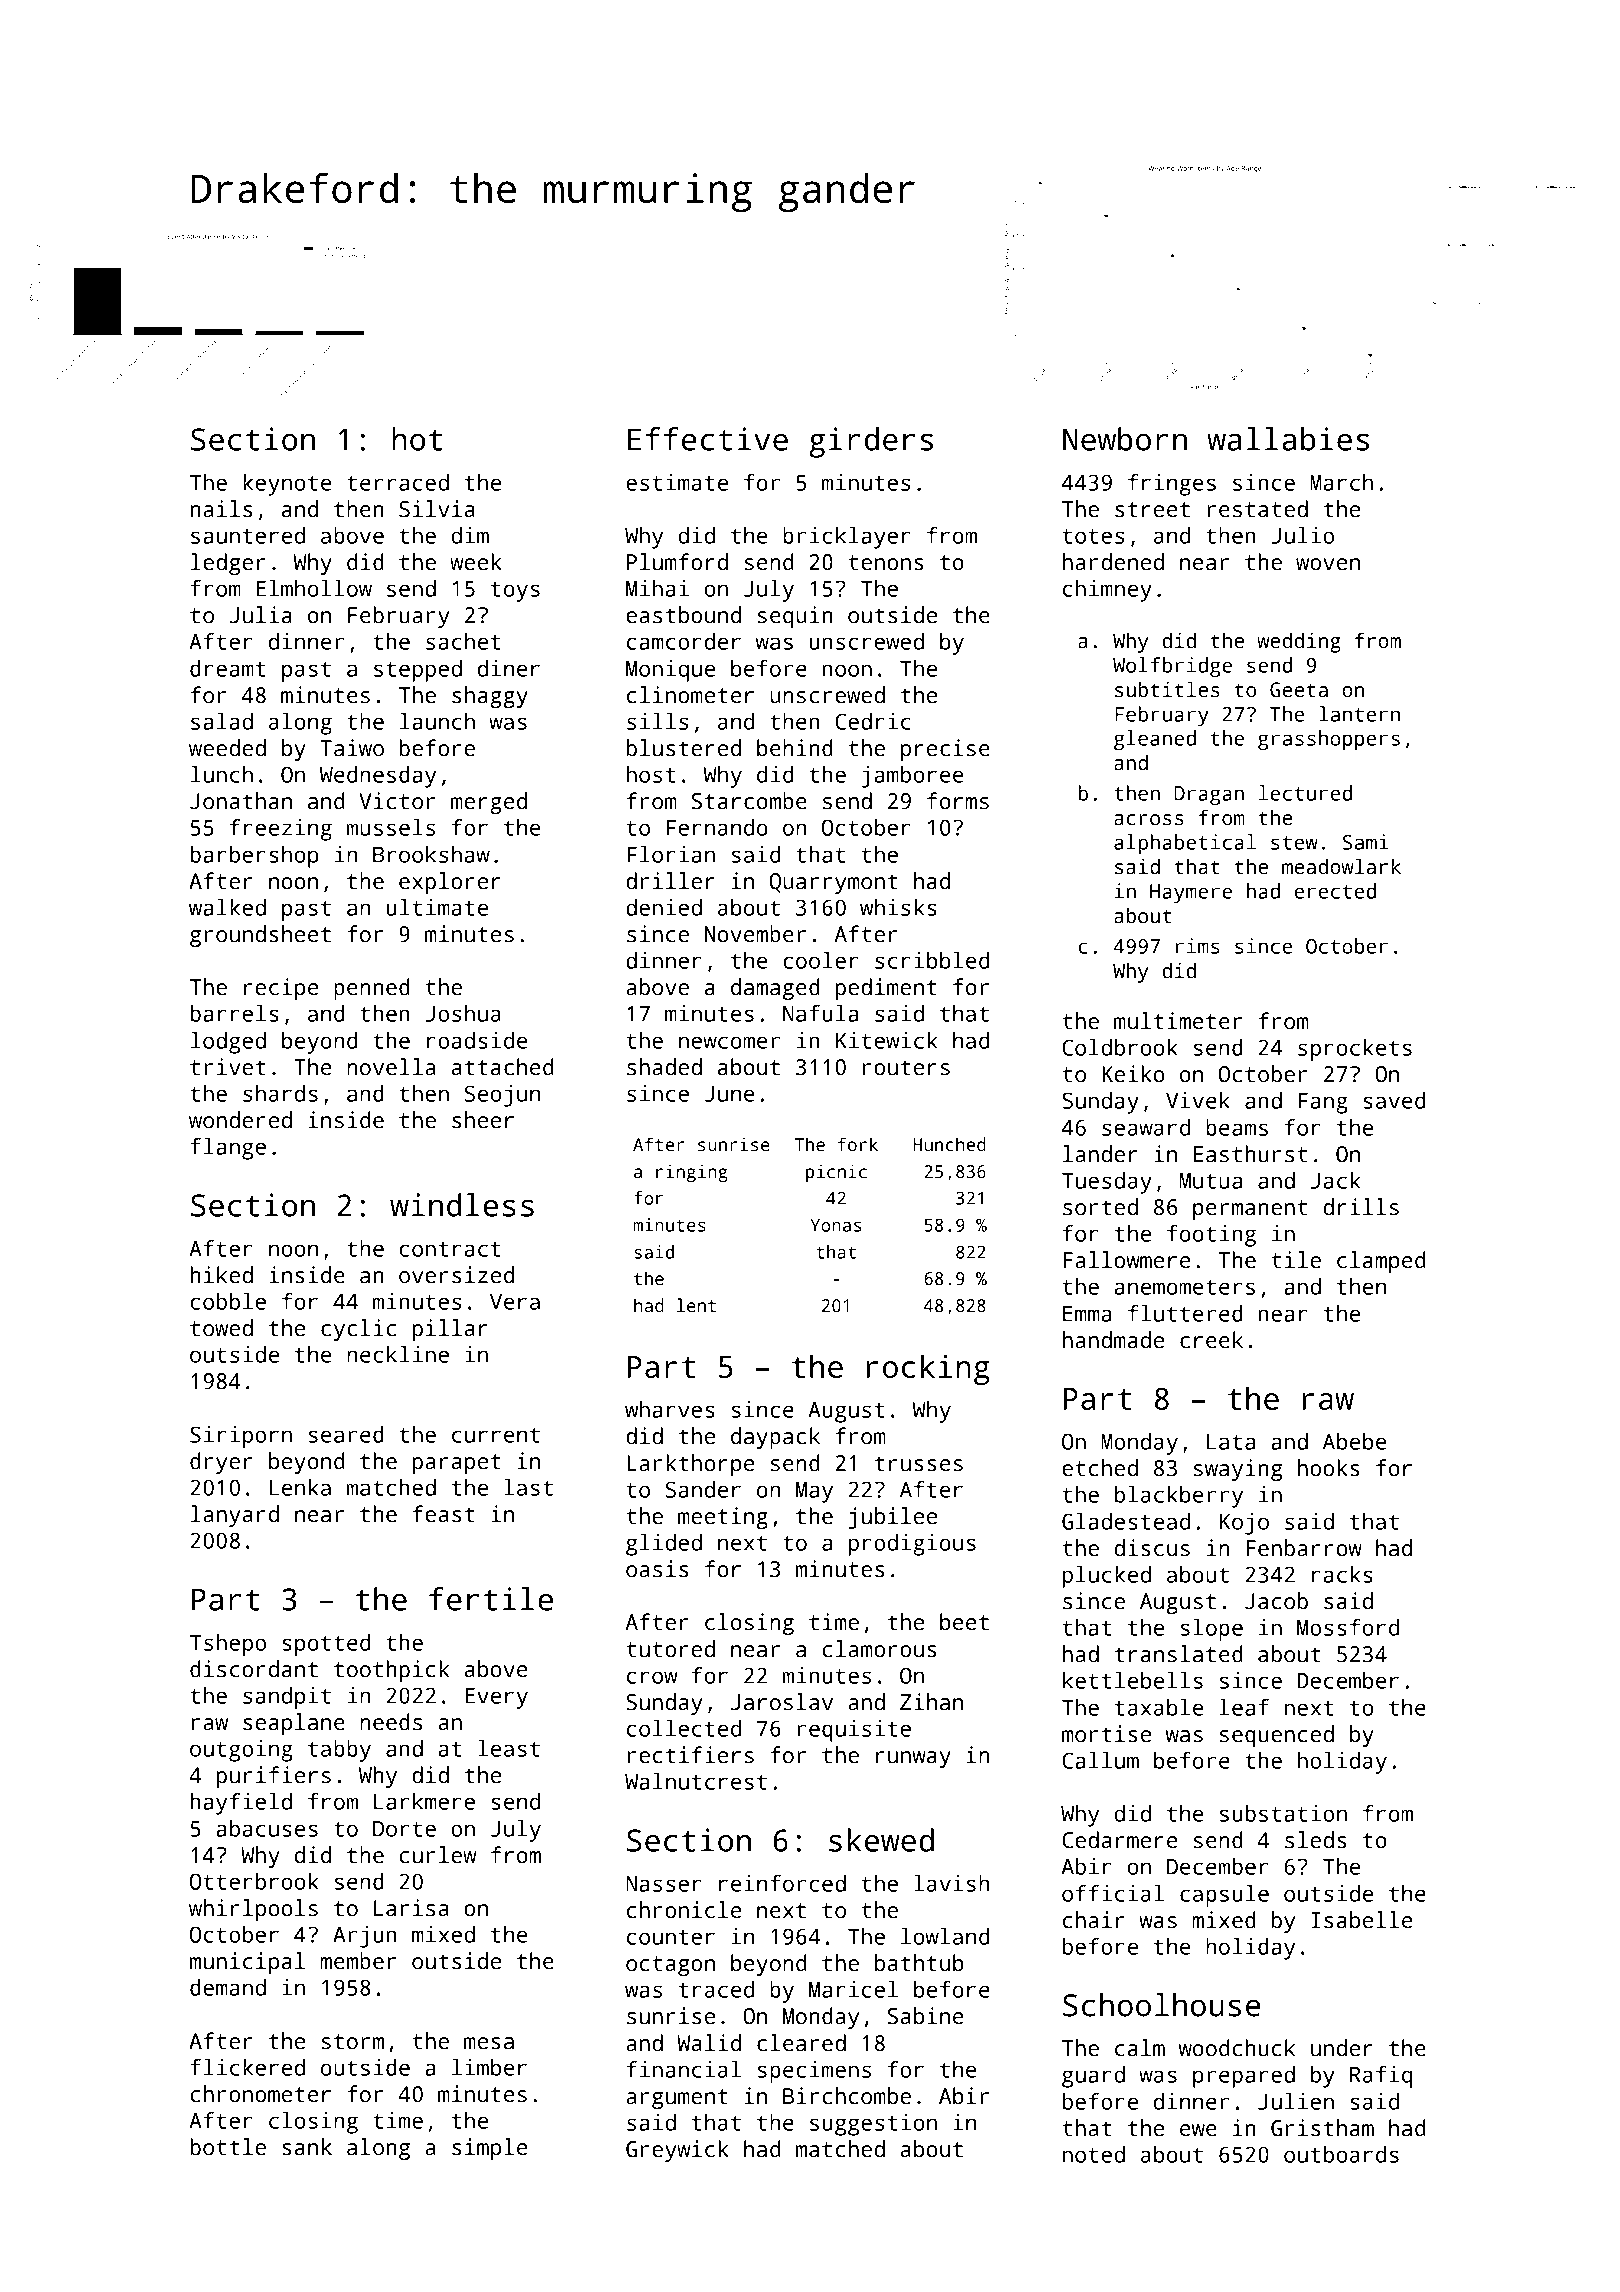 The height and width of the image is (2292, 1620). What do you see at coordinates (1179, 1497) in the image?
I see `blackberry` at bounding box center [1179, 1497].
